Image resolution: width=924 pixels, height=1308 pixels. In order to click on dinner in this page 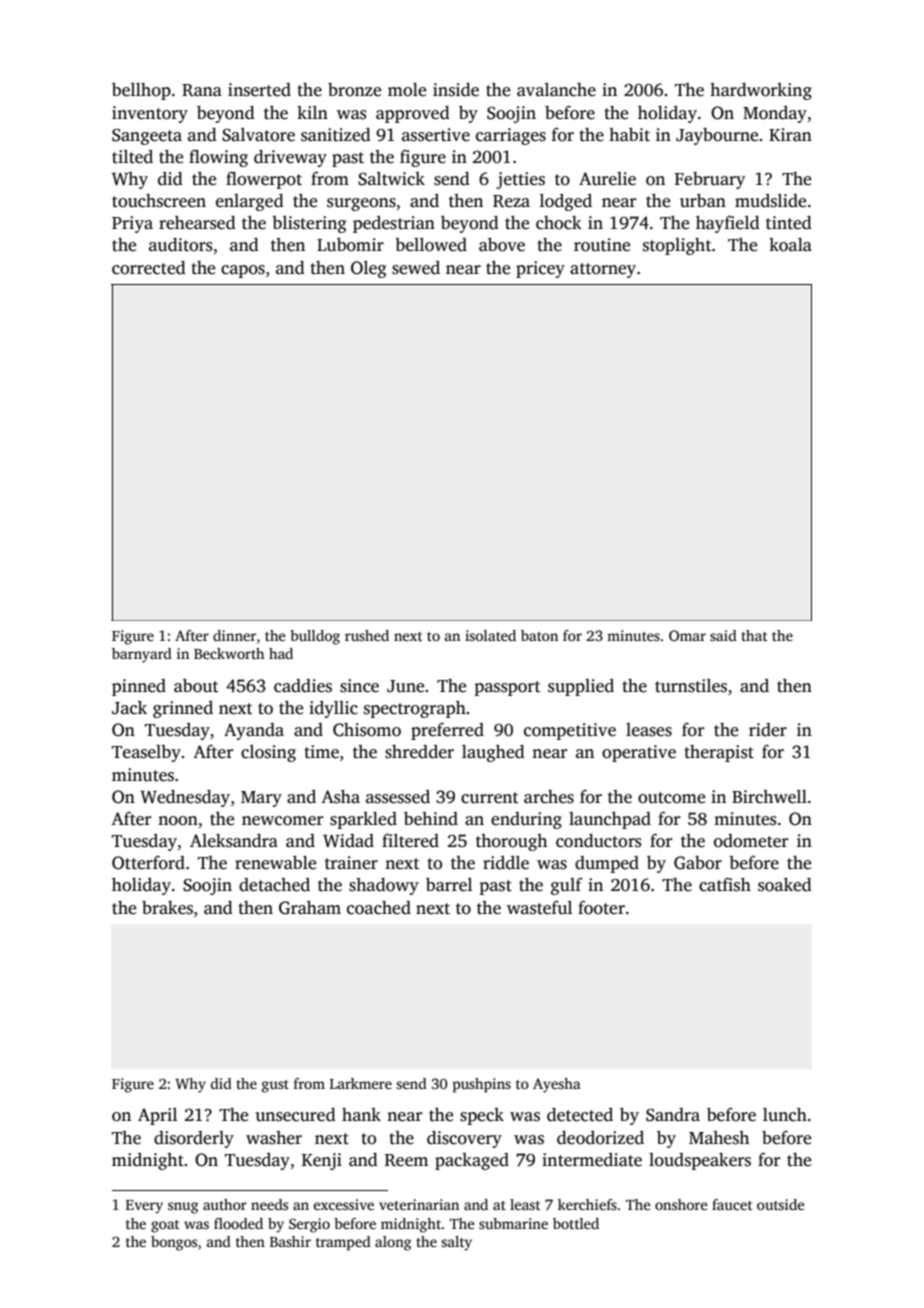, I will do `click(234, 635)`.
